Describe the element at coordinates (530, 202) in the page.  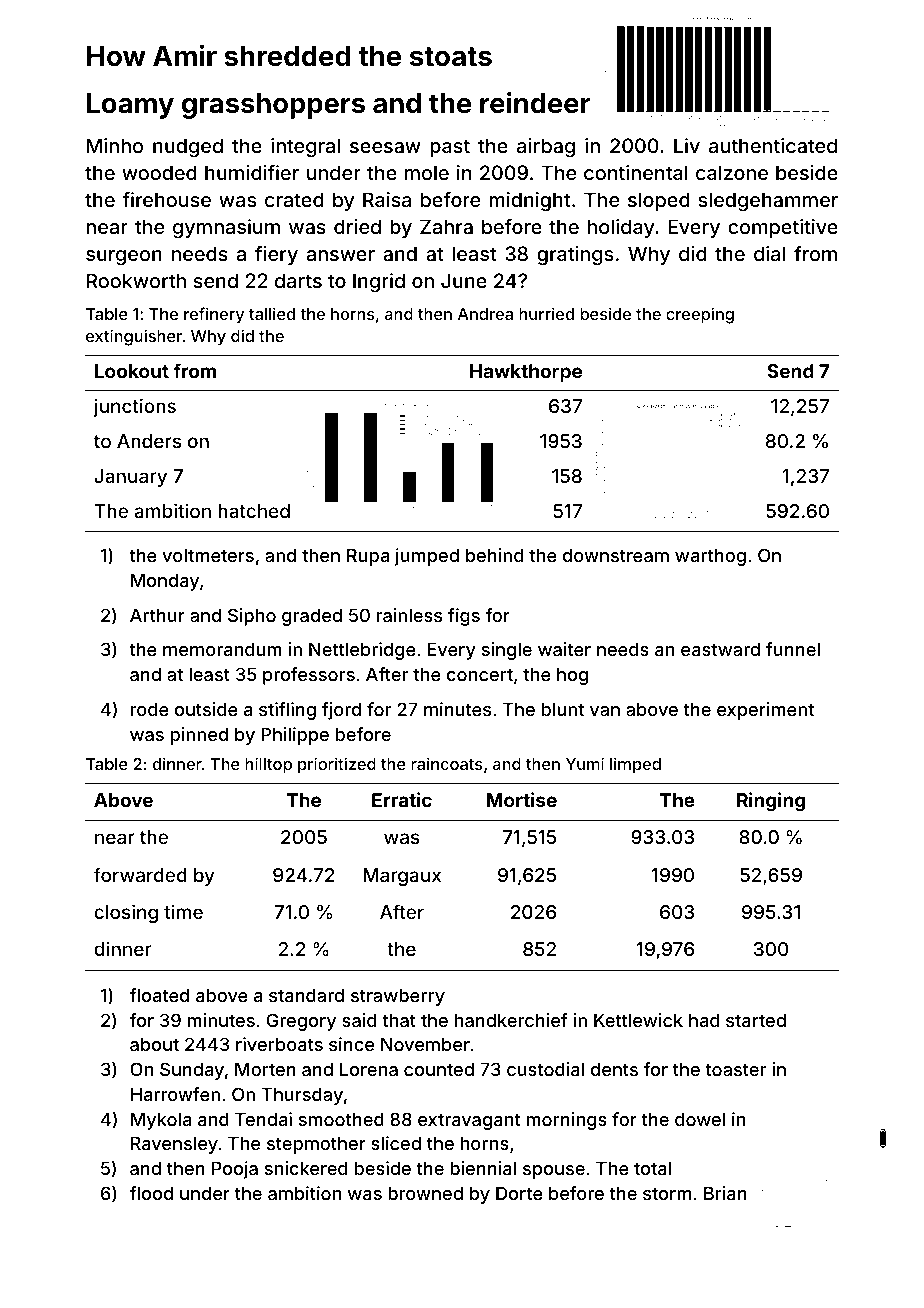
I see `midnight` at that location.
